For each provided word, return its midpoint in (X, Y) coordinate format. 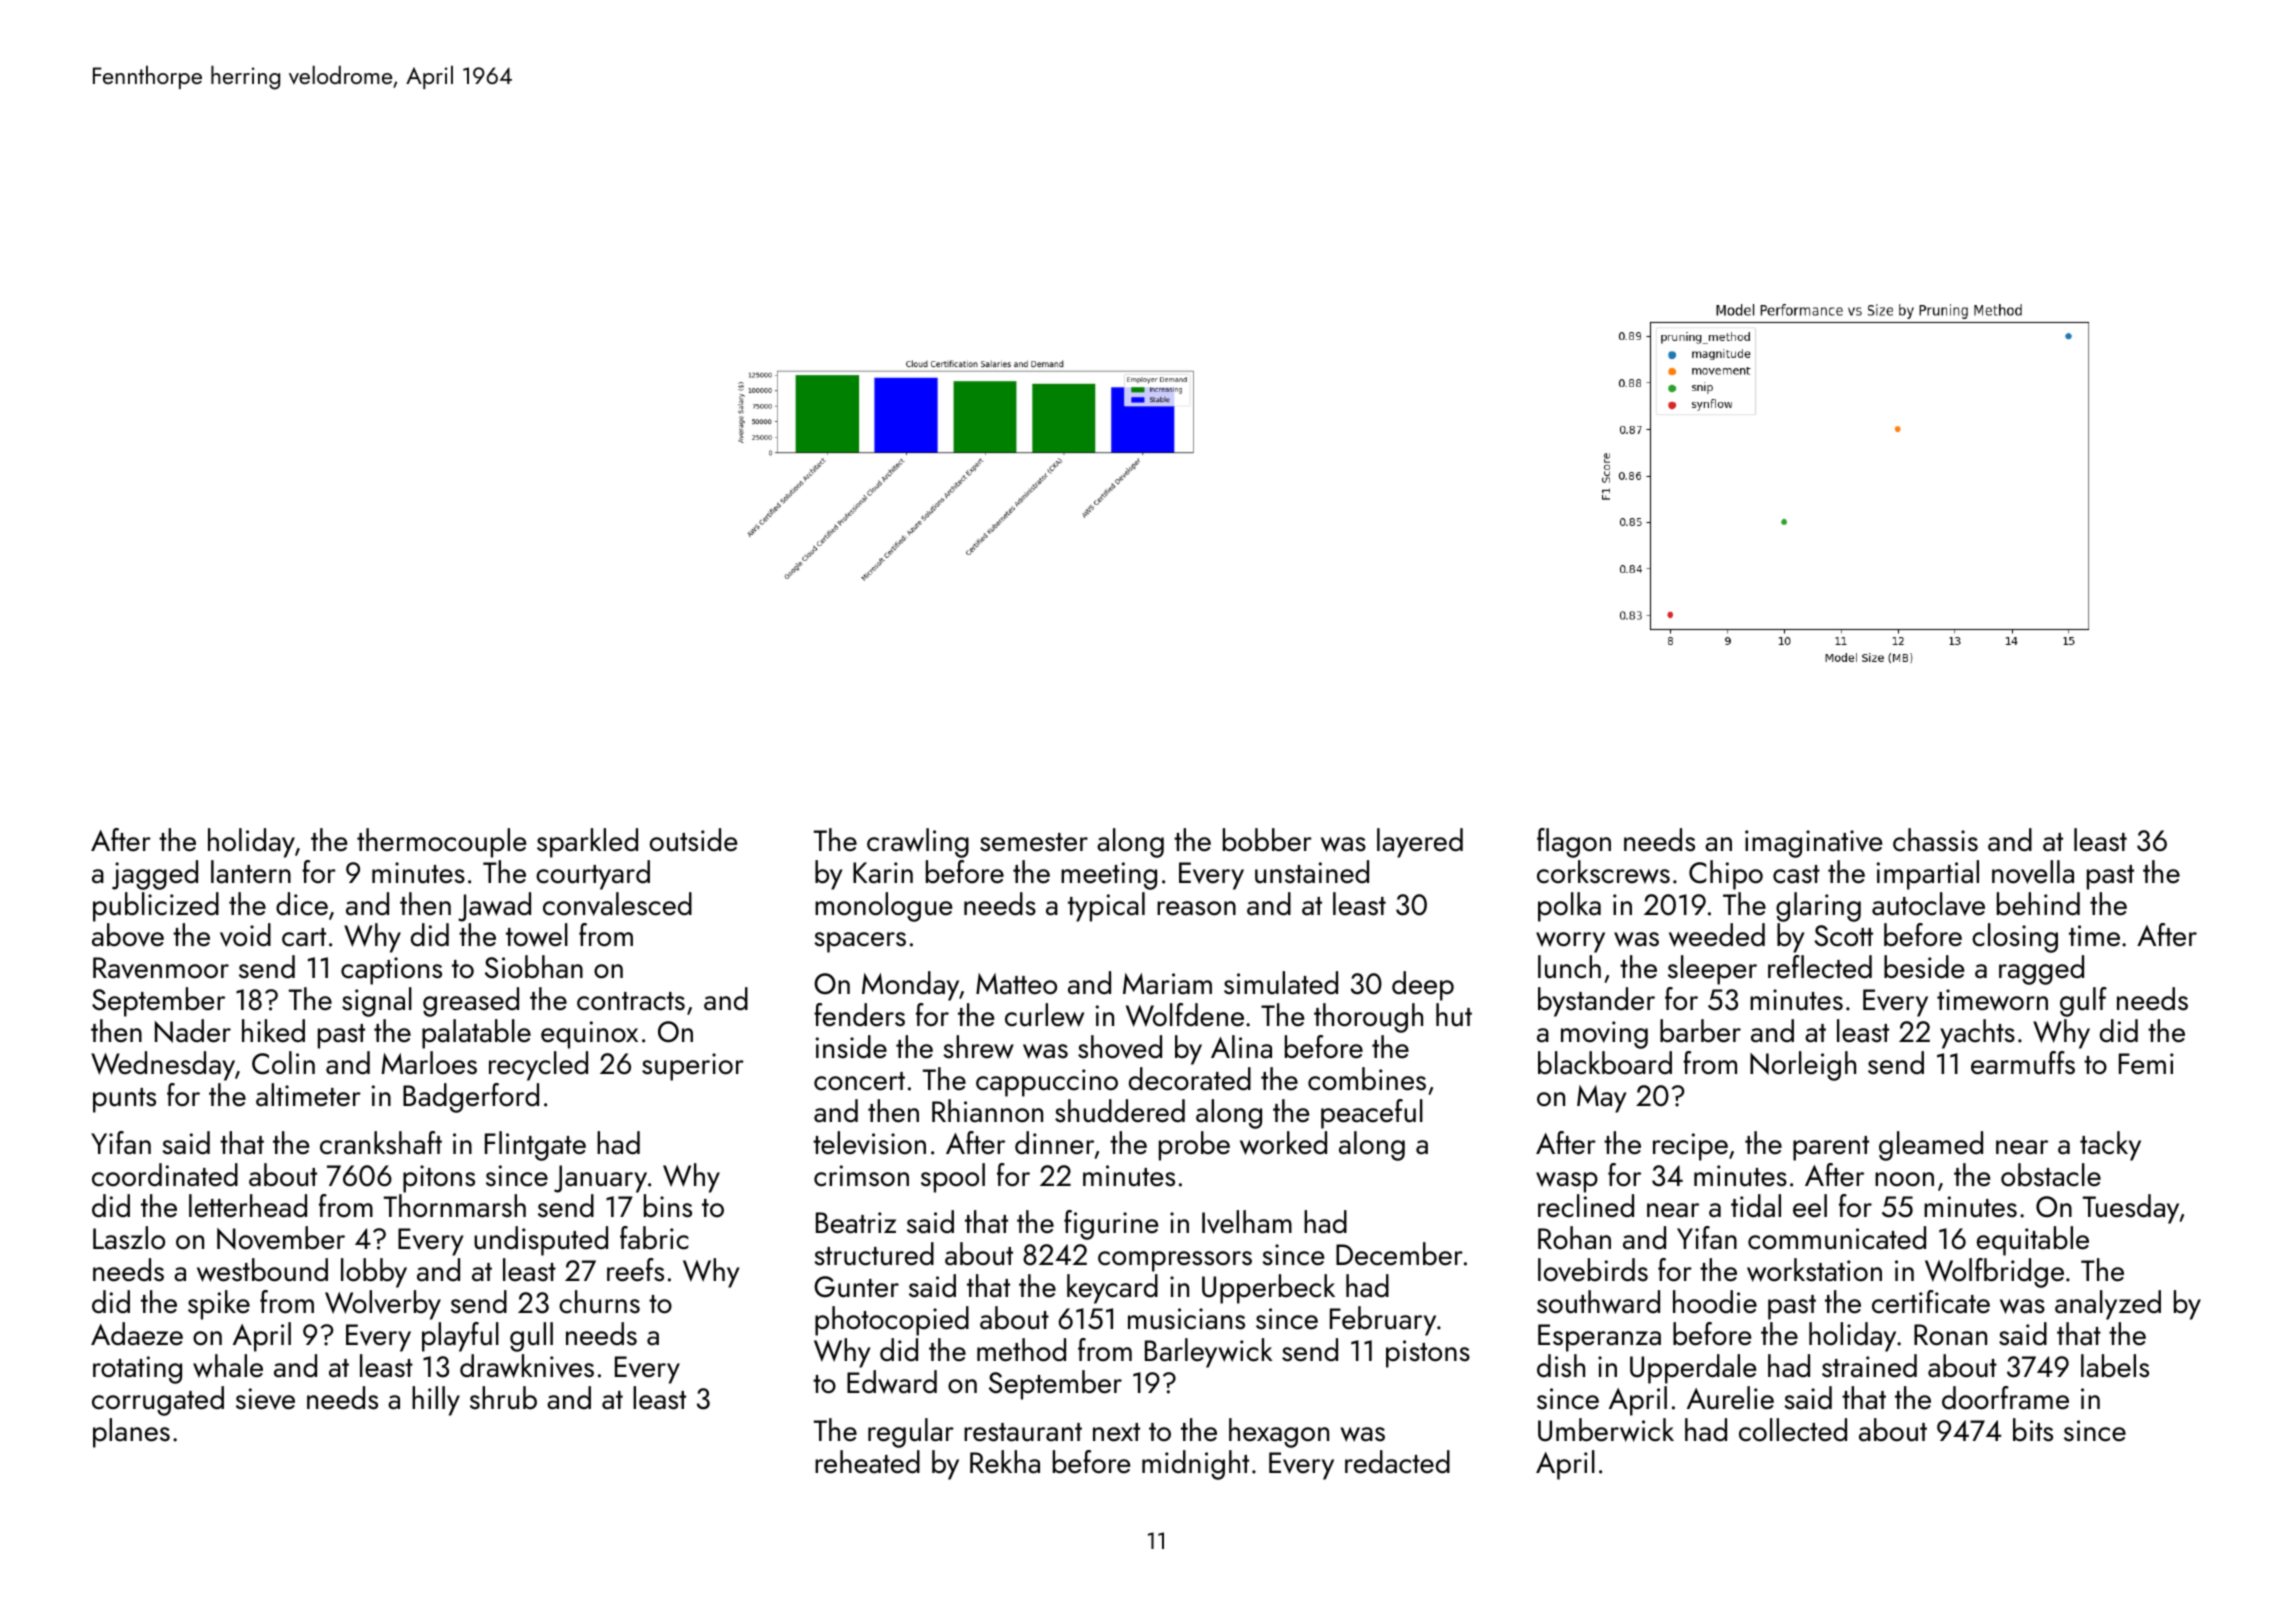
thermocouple (441, 843)
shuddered (1120, 1111)
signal (377, 1002)
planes (131, 1433)
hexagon (1279, 1433)
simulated (1281, 983)
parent (1831, 1148)
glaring (1818, 907)
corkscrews (1603, 872)
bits (2033, 1430)
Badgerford (471, 1098)
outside (693, 840)
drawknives (527, 1366)
